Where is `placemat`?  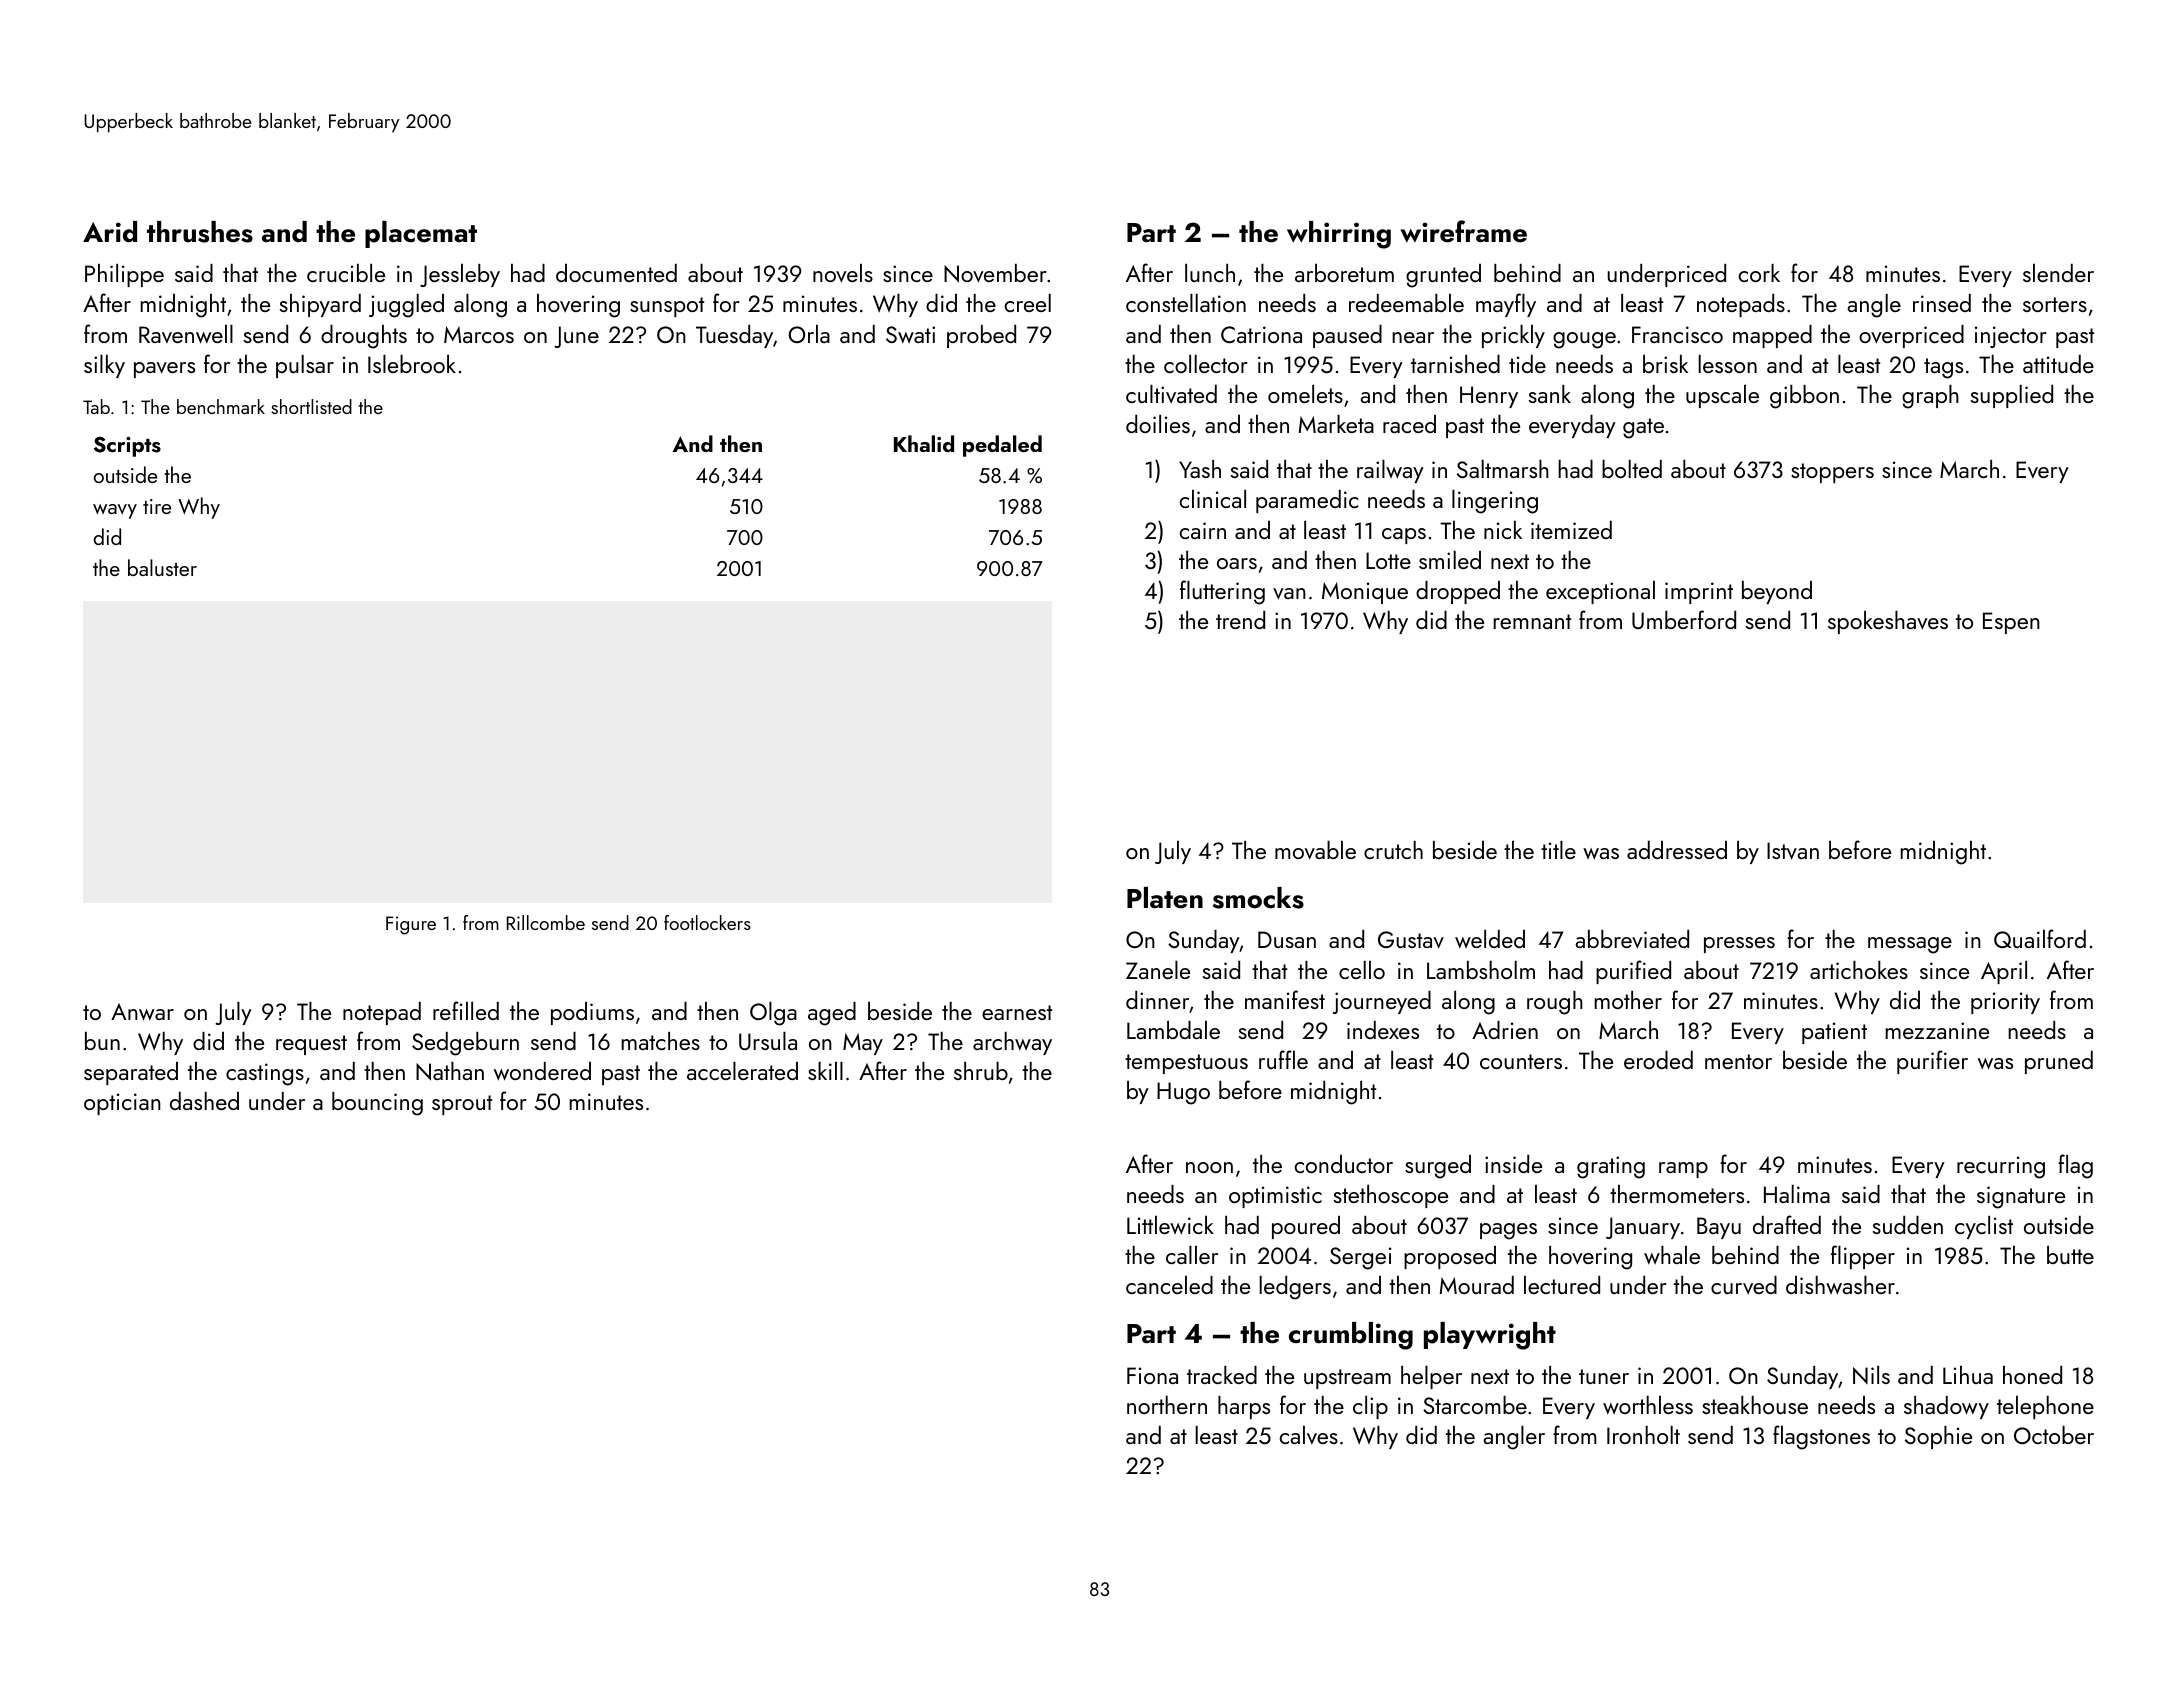 placemat is located at coordinates (421, 234).
